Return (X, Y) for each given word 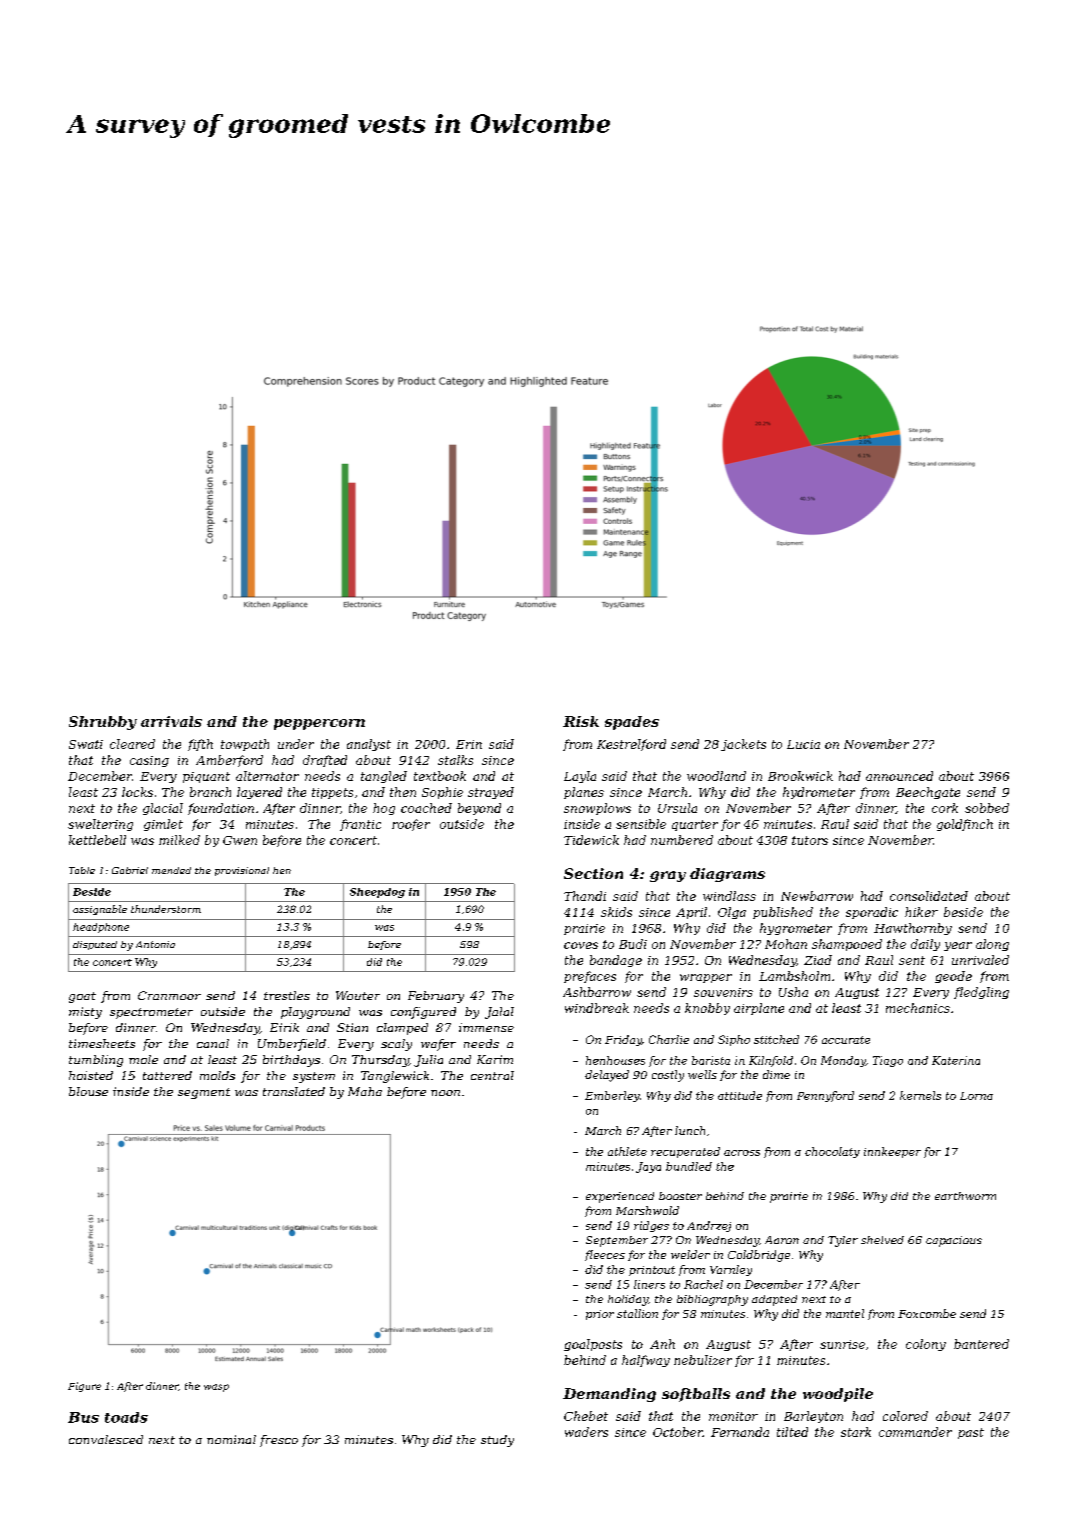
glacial (163, 809)
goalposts (593, 1345)
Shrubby (103, 723)
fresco (279, 1441)
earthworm (965, 1196)
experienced (620, 1197)
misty (85, 1013)
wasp (216, 1388)
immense (486, 1027)
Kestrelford (631, 745)
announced (899, 776)
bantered (981, 1344)
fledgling (981, 993)
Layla (580, 777)
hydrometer (819, 793)
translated (294, 1091)
